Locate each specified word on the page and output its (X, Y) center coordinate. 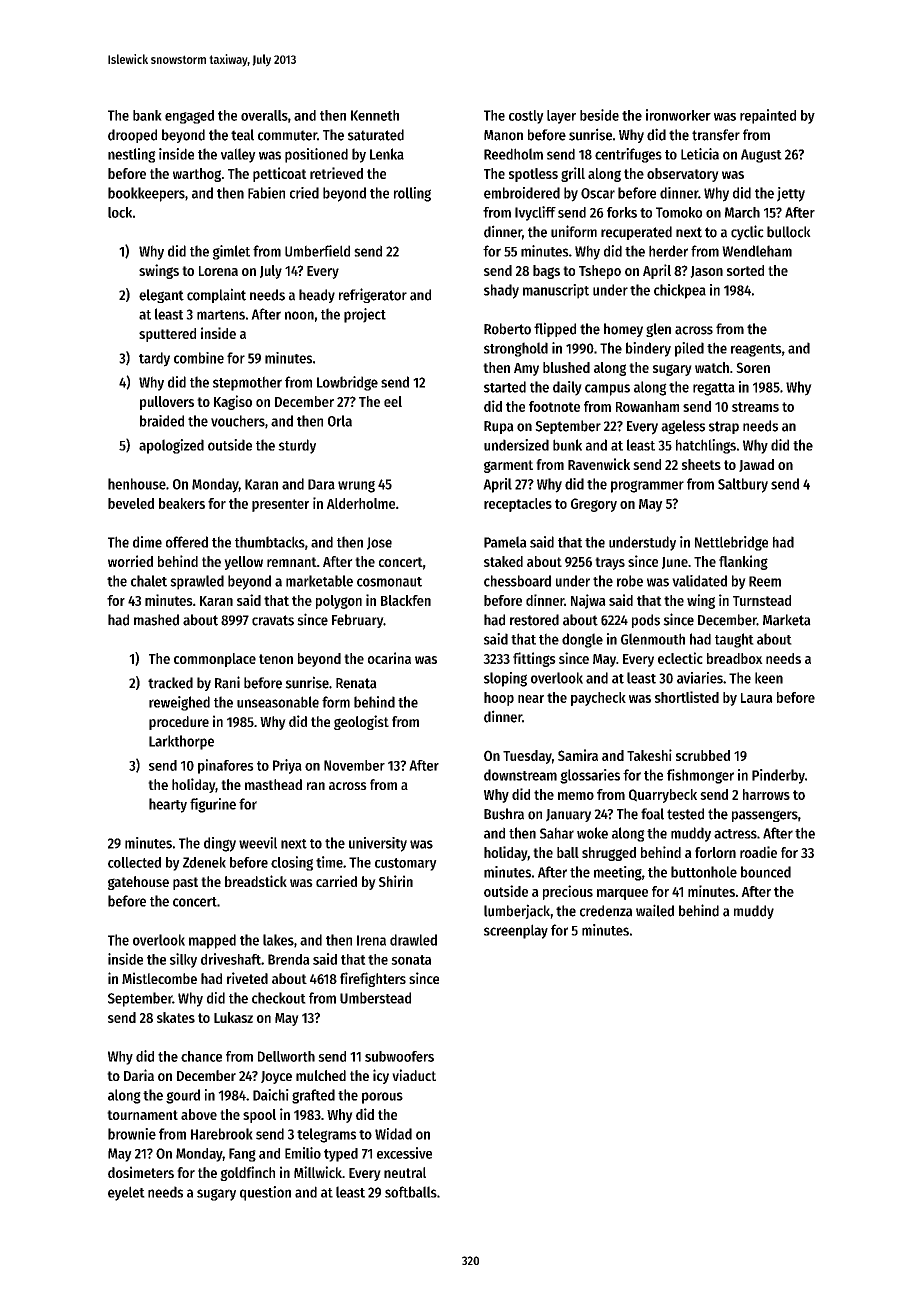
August (761, 156)
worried (130, 561)
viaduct (414, 1075)
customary (406, 864)
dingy (220, 844)
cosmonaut (389, 582)
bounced (766, 872)
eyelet (126, 1193)
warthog (197, 175)
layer (561, 117)
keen (769, 678)
